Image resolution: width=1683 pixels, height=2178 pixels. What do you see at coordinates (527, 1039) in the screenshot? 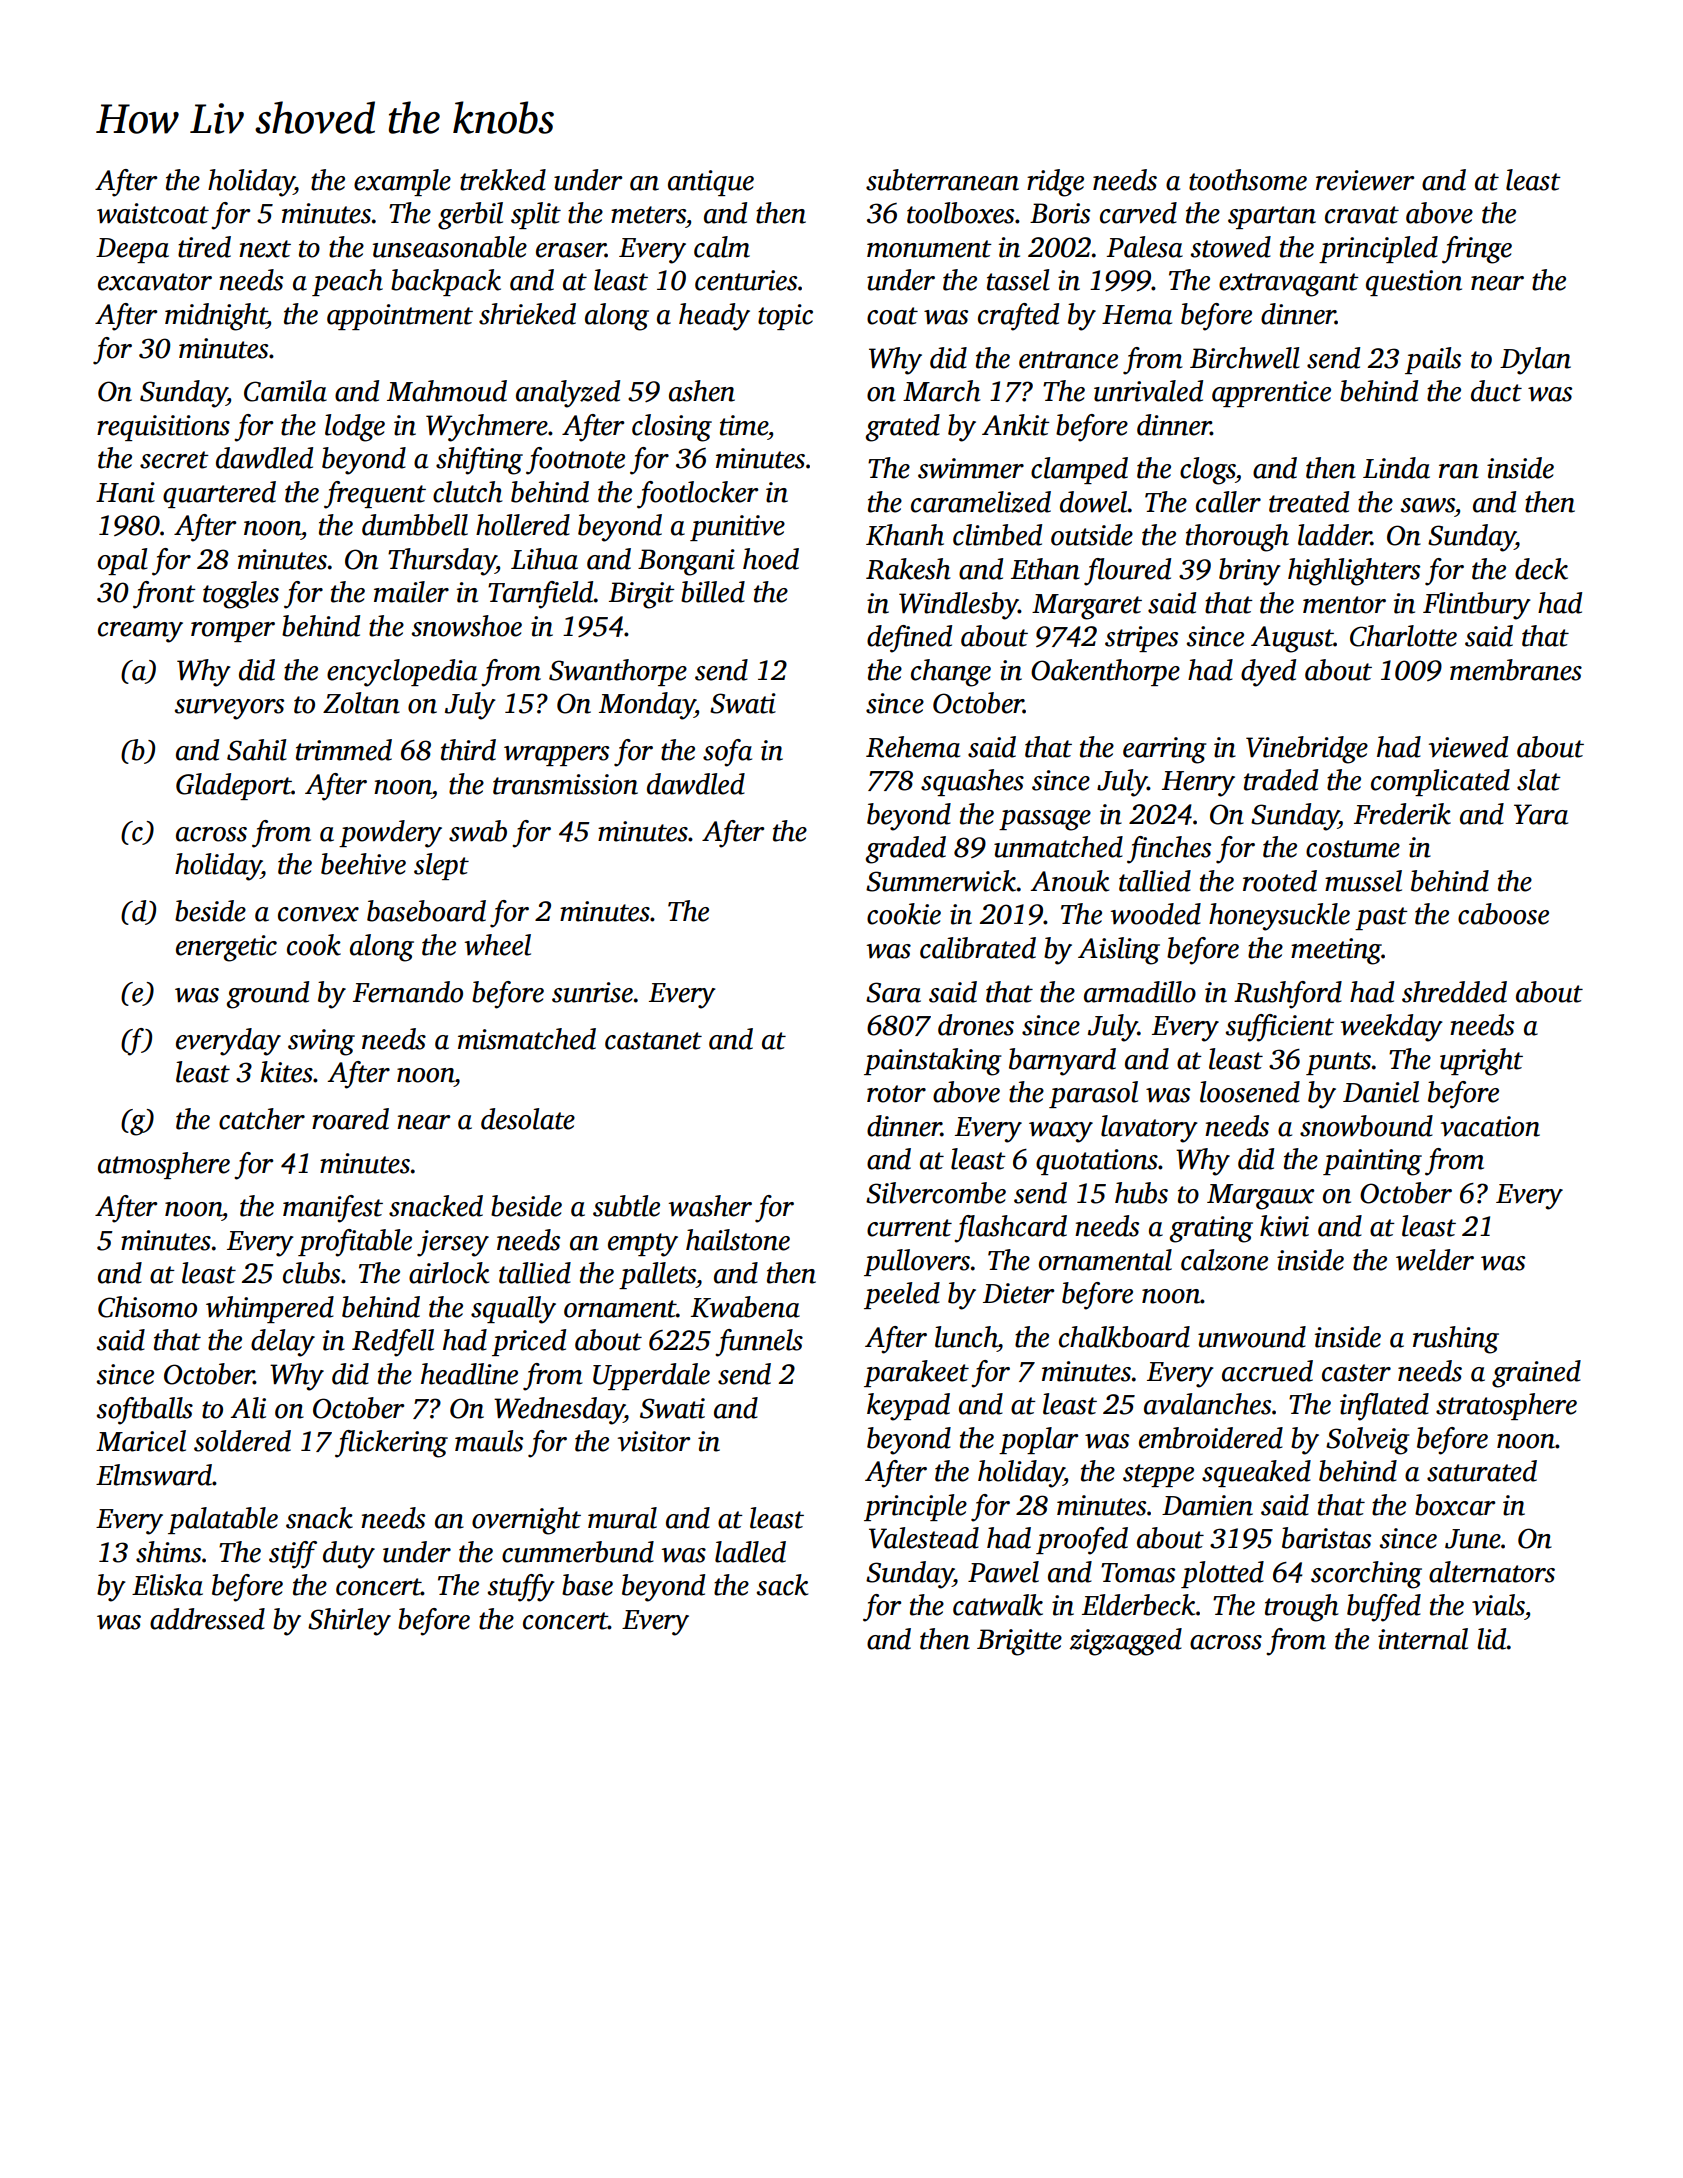
I see `mismatched` at bounding box center [527, 1039].
